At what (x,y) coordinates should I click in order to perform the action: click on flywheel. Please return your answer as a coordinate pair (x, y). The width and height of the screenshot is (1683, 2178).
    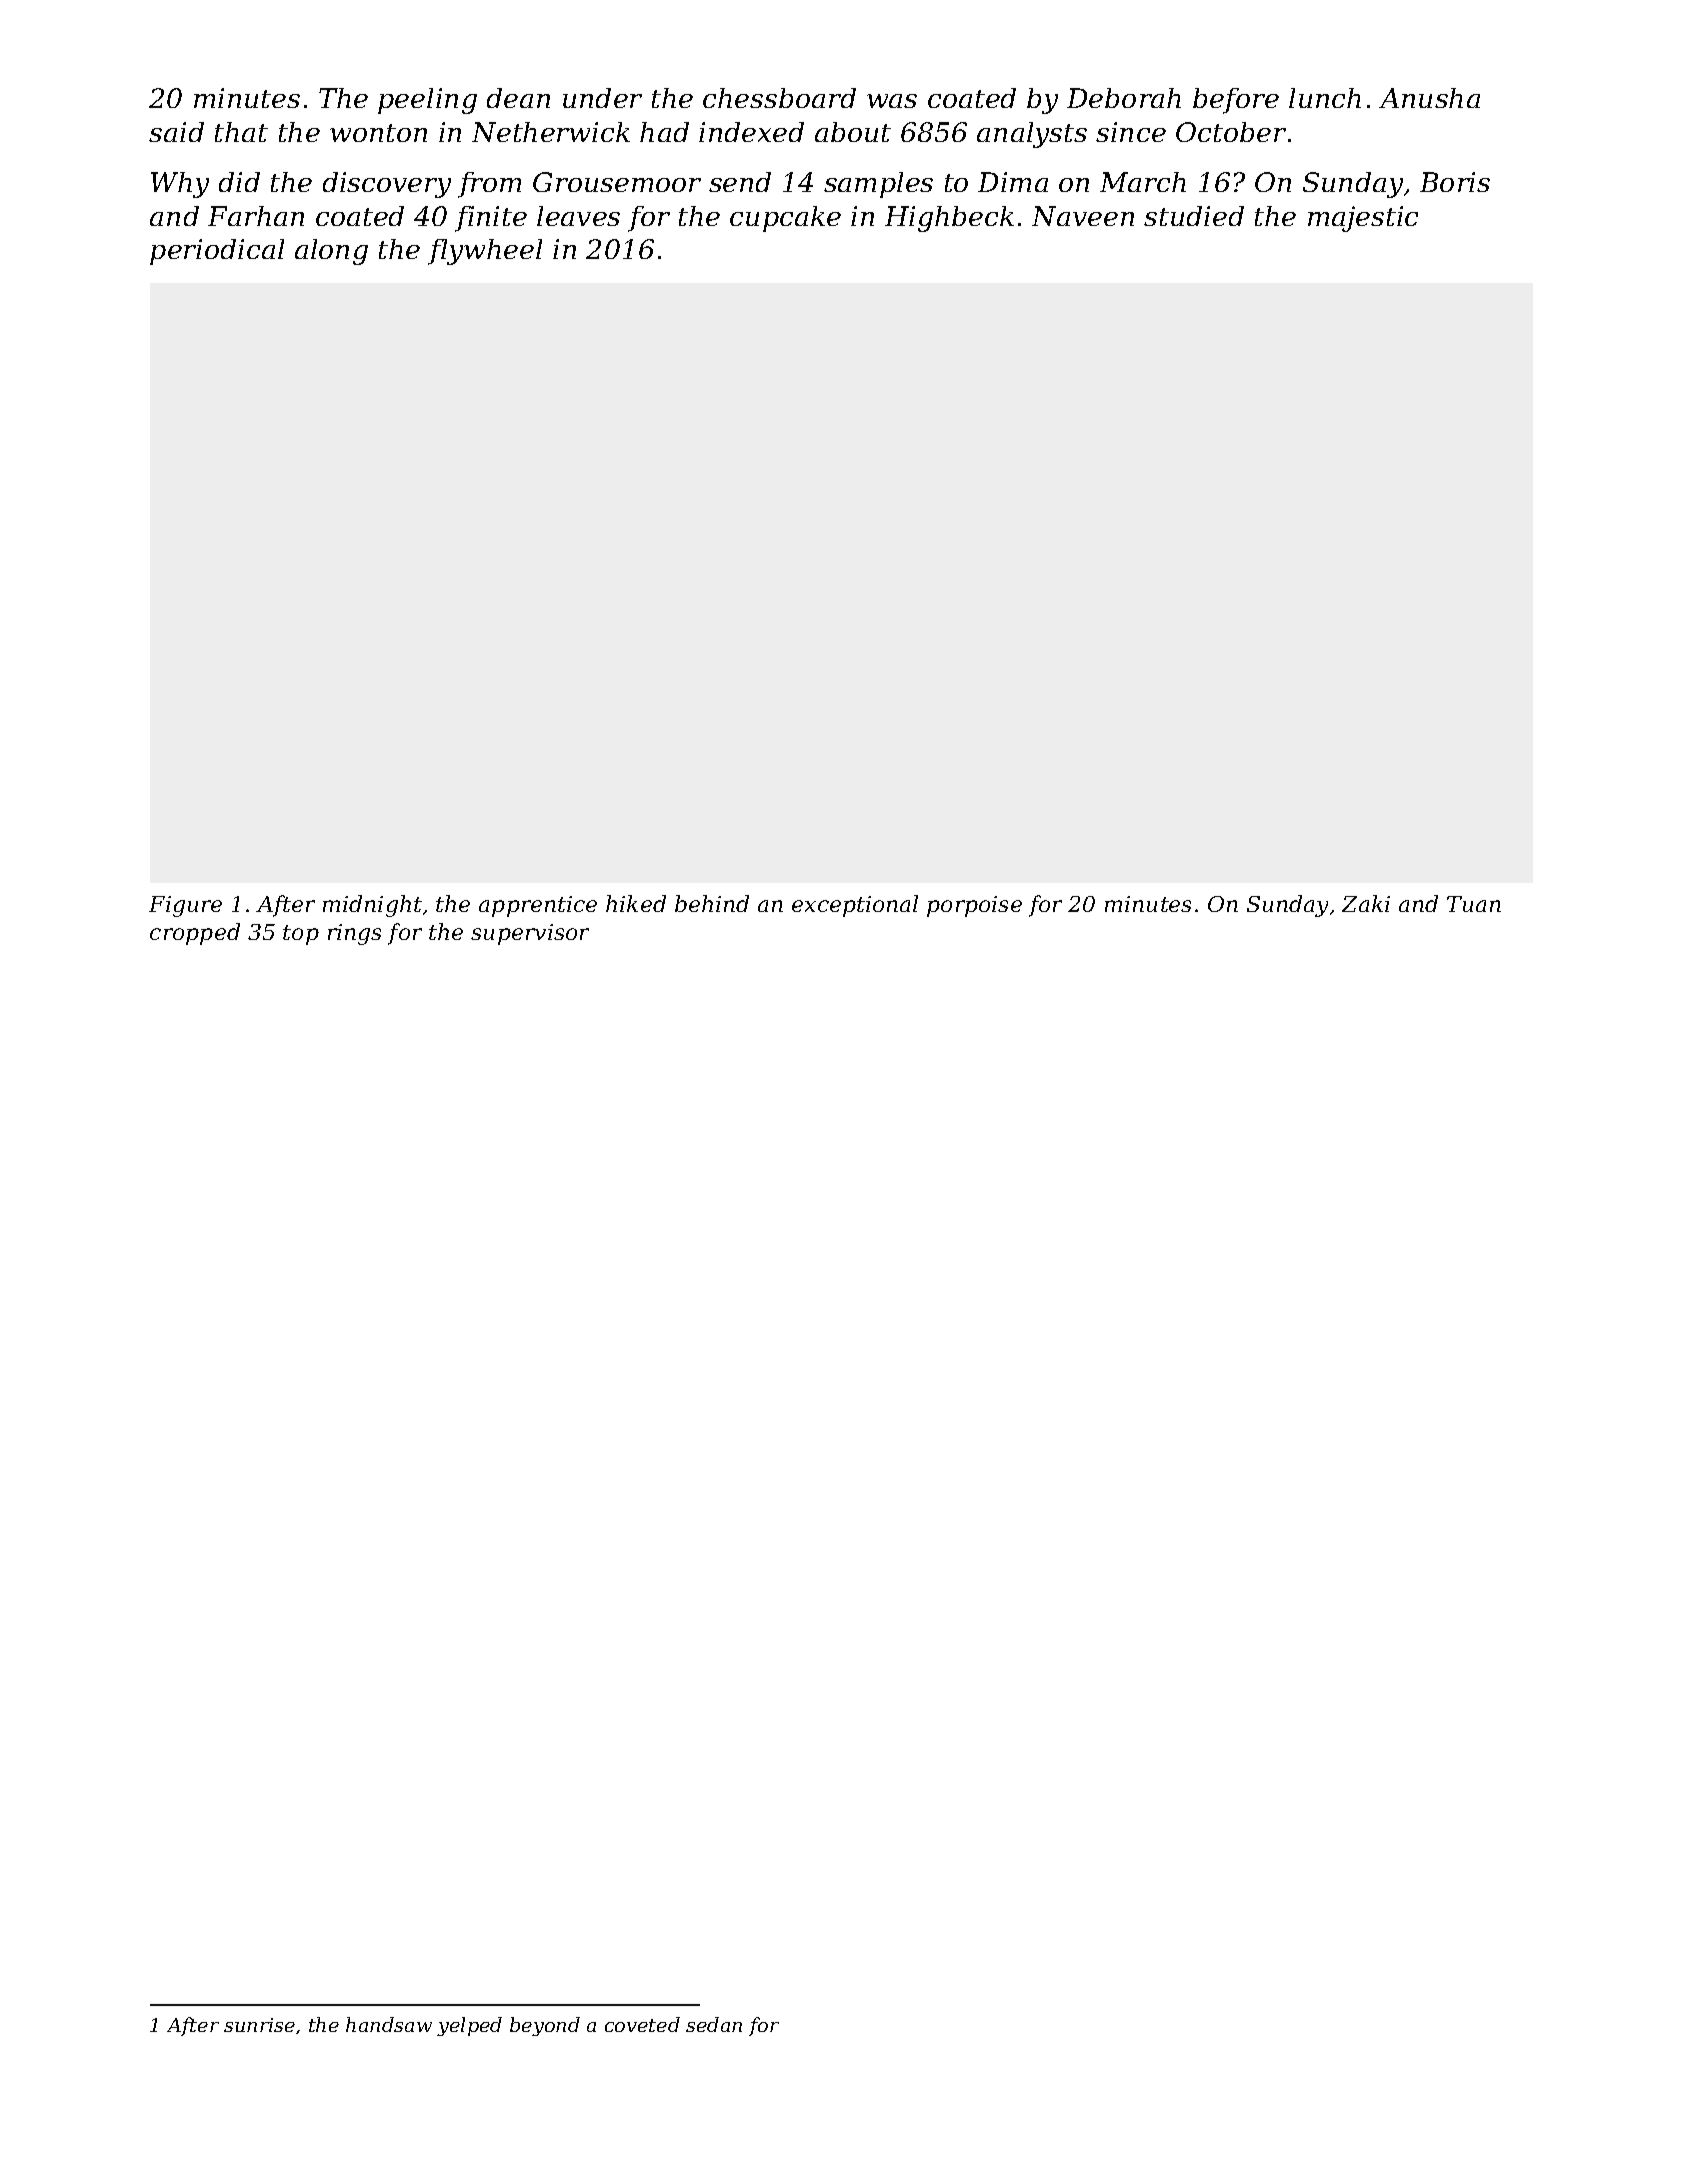
    Looking at the image, I should click on (485, 252).
